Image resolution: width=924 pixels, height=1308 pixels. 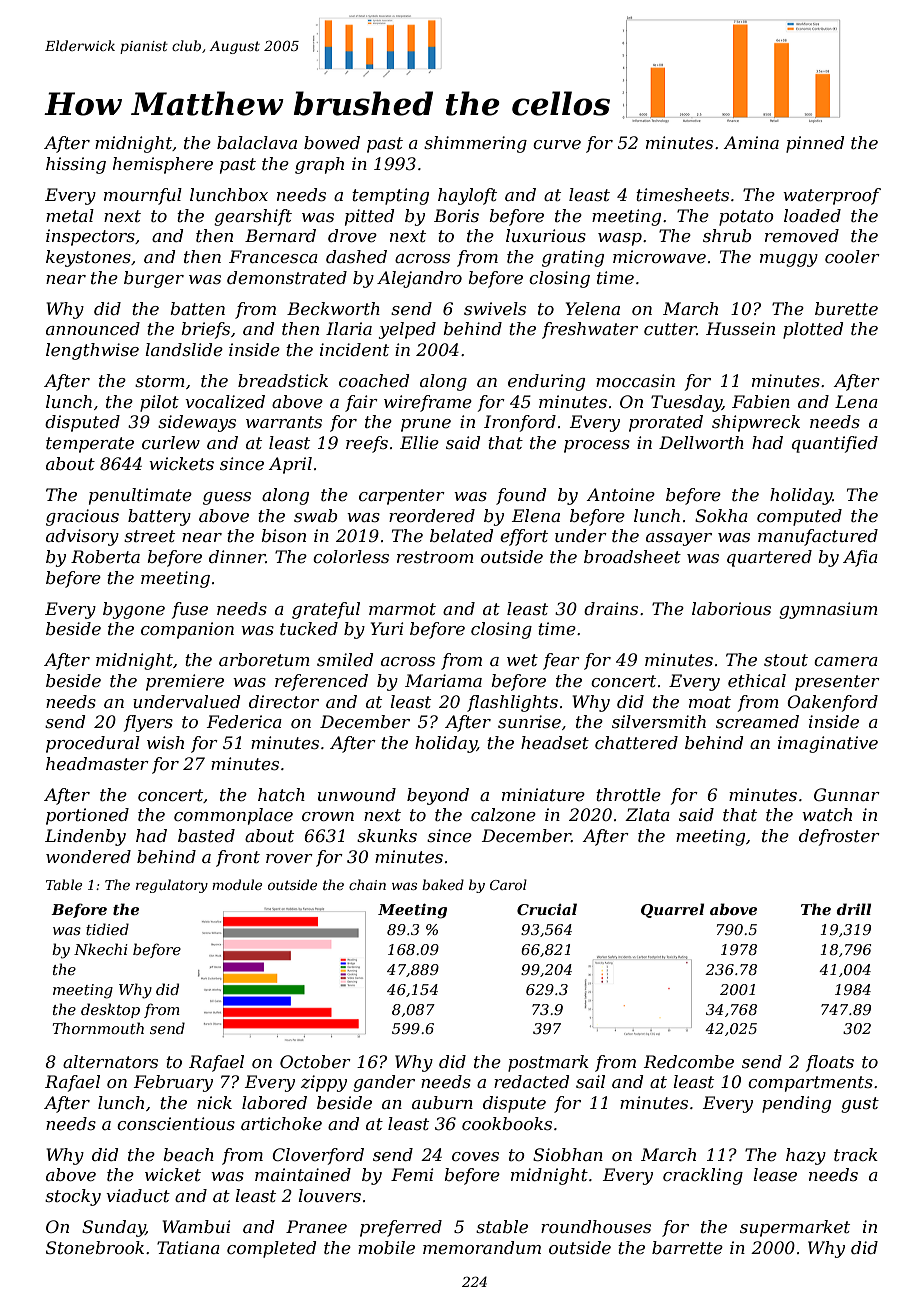 What do you see at coordinates (107, 929) in the screenshot?
I see `tidied` at bounding box center [107, 929].
